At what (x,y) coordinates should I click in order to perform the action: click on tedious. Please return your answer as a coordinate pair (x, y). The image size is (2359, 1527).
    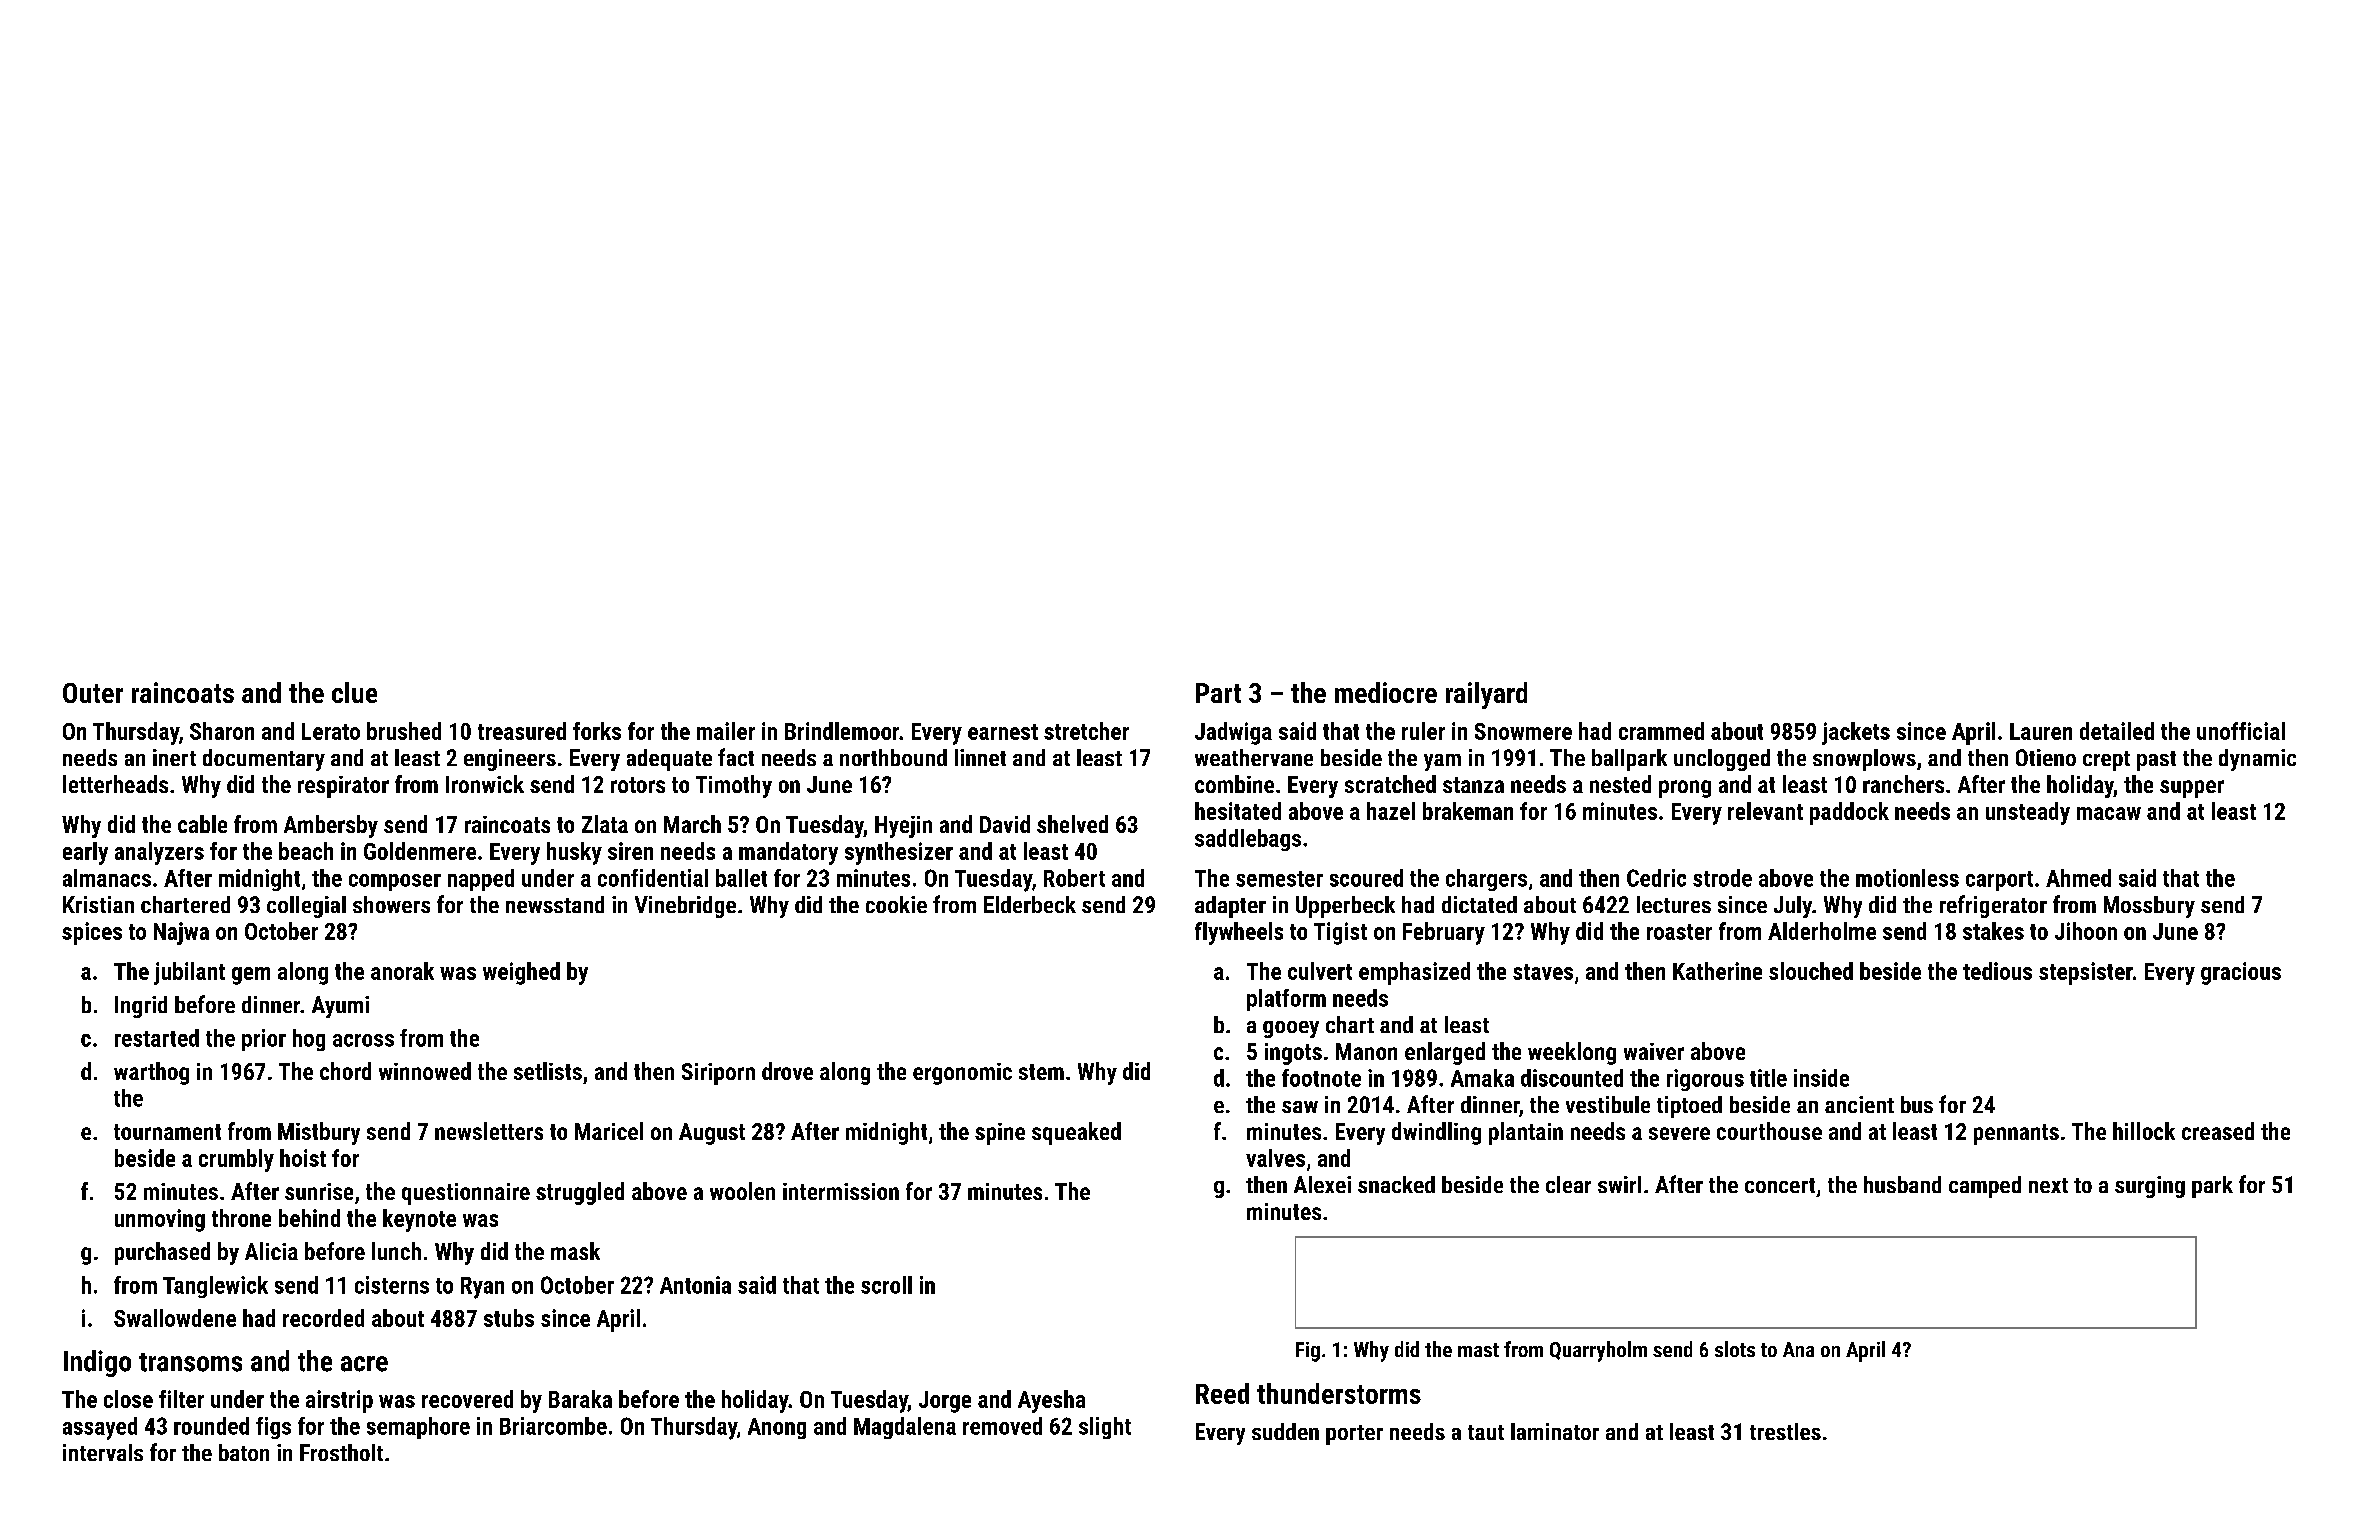
    Looking at the image, I should click on (1997, 971).
